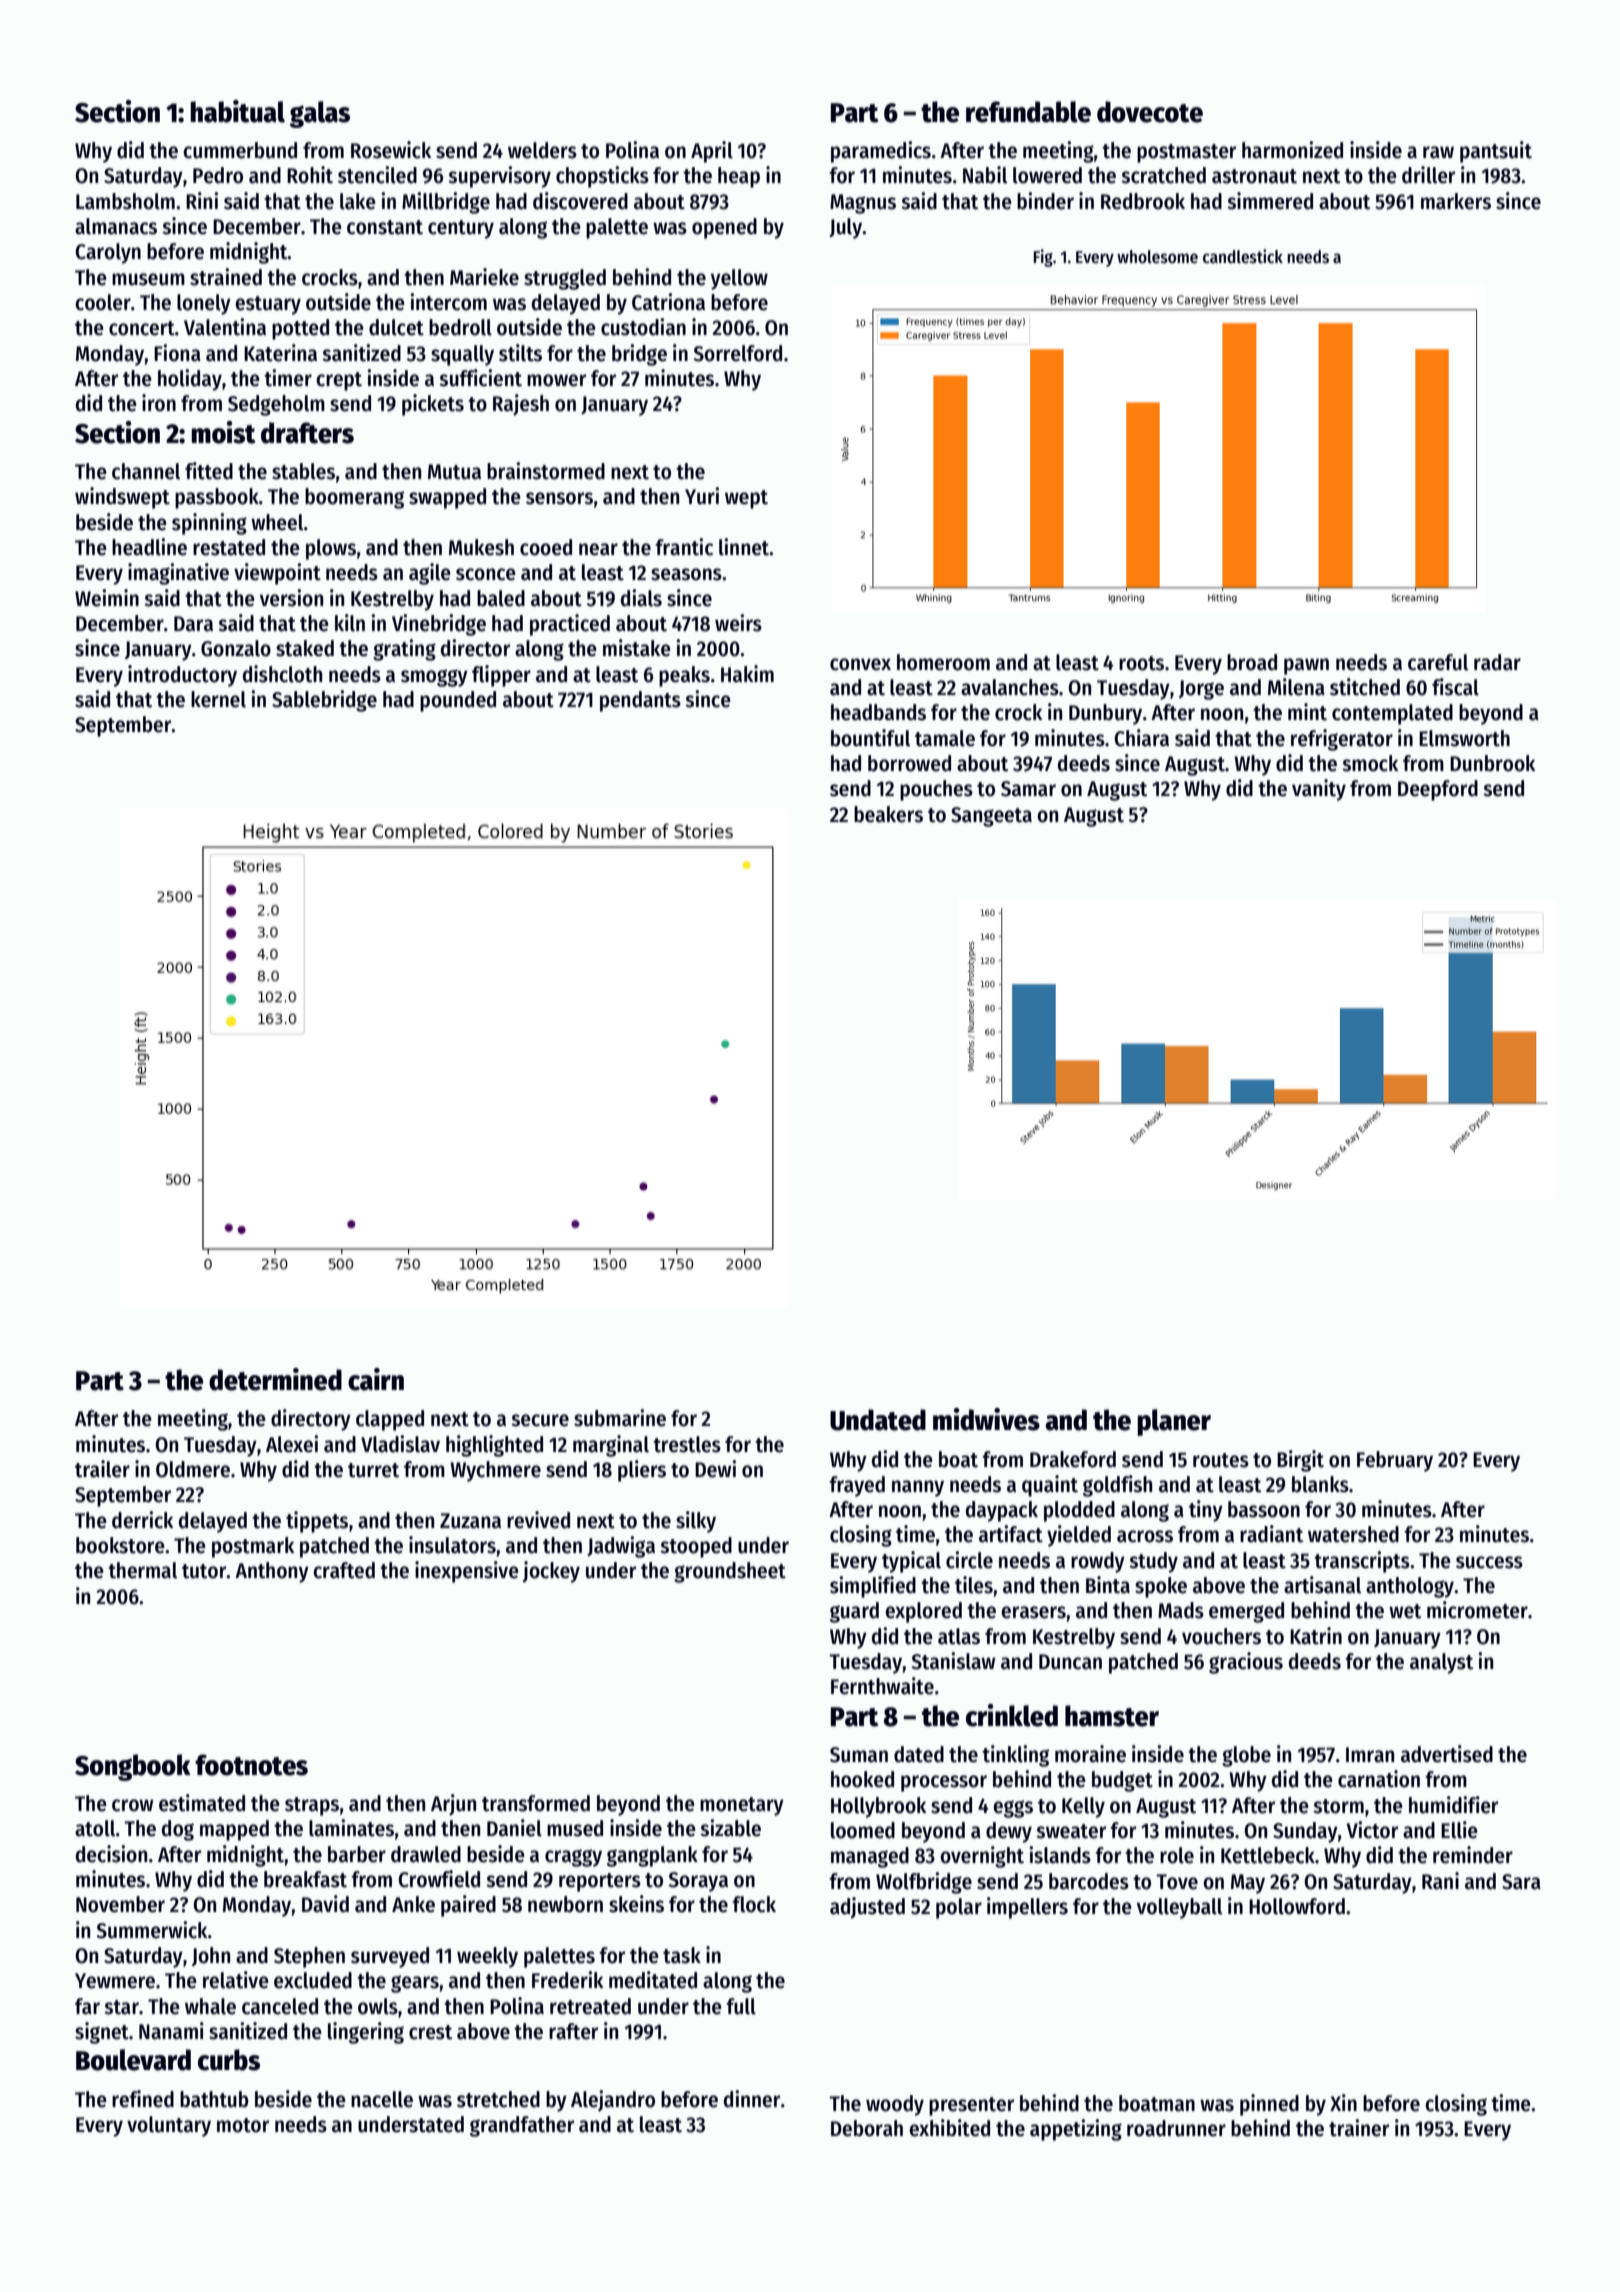 The height and width of the screenshot is (2292, 1620). Describe the element at coordinates (275, 1379) in the screenshot. I see `determined` at that location.
